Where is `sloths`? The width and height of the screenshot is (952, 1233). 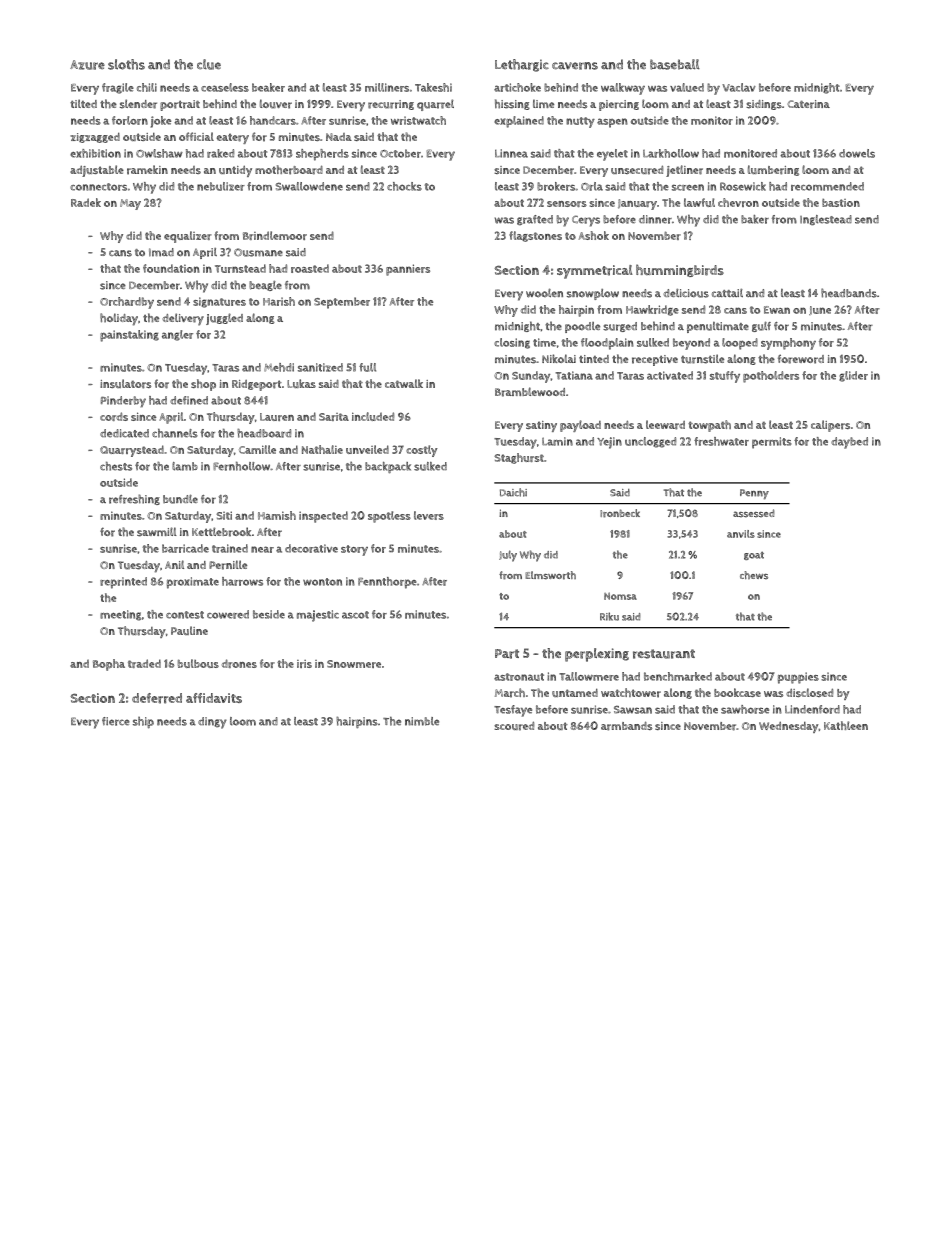 sloths is located at coordinates (126, 64).
